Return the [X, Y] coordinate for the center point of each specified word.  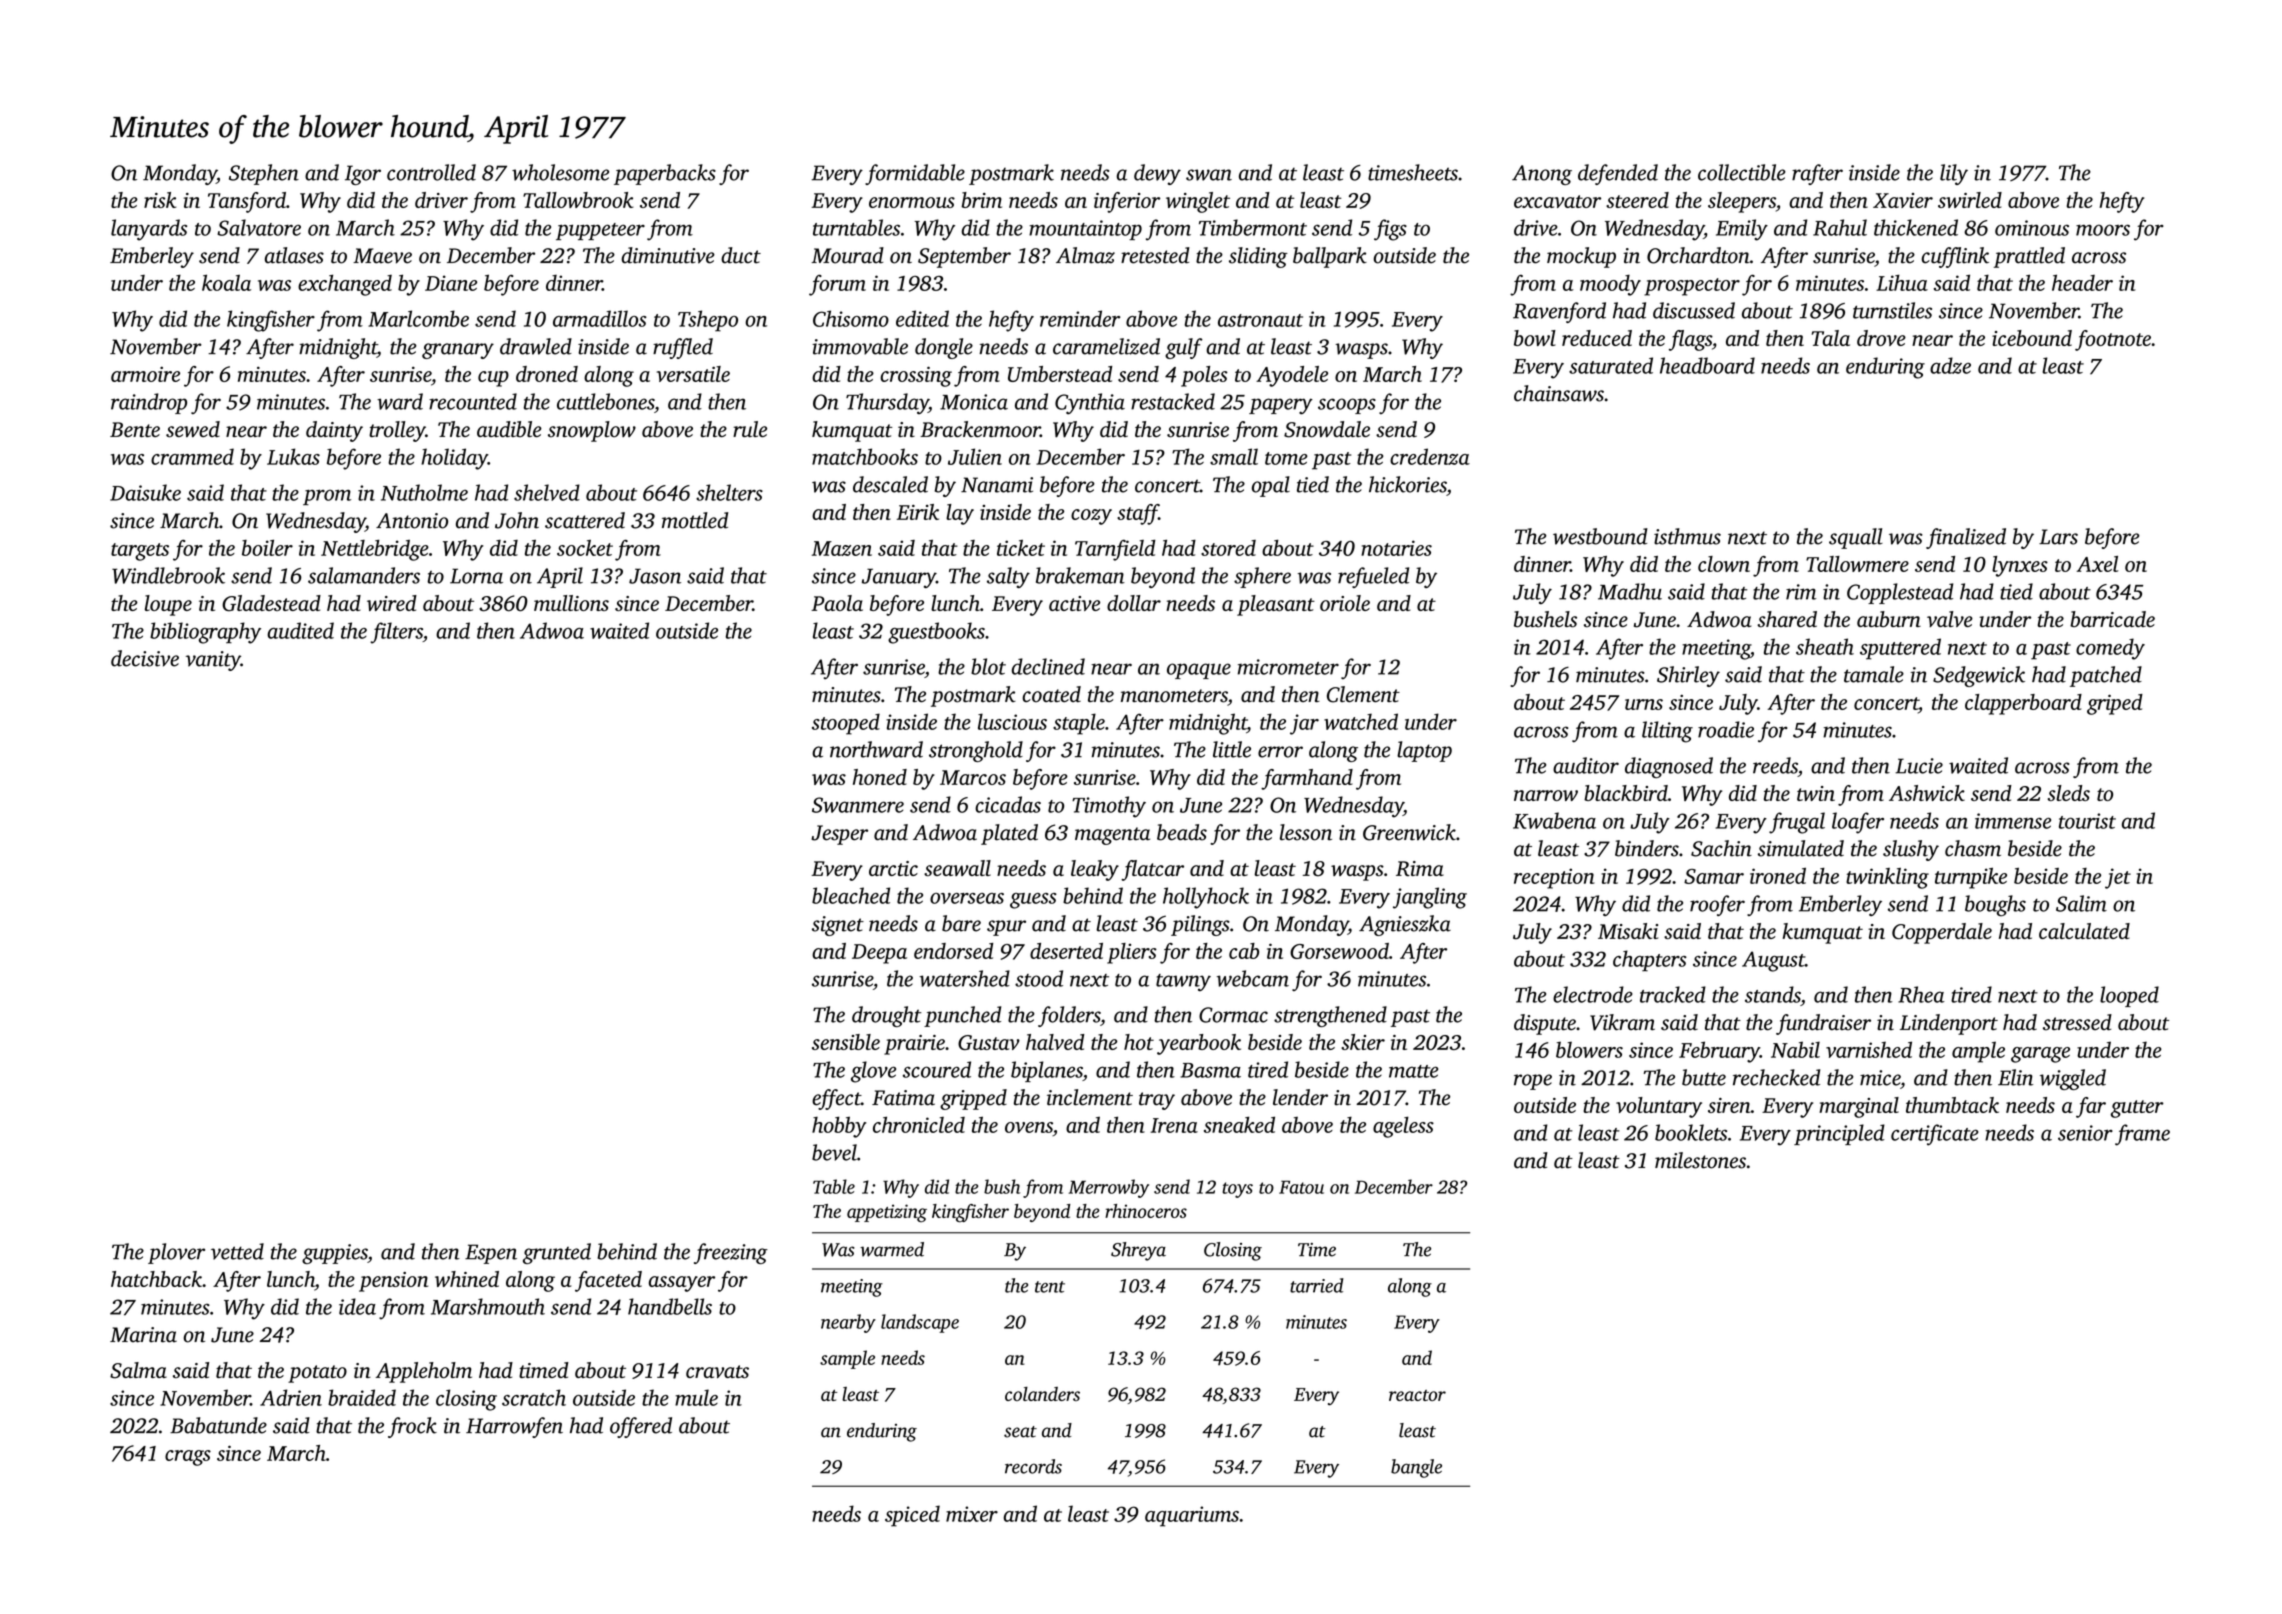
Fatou [1301, 1187]
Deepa [879, 954]
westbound [1600, 536]
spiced [912, 1516]
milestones [1700, 1160]
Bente [135, 429]
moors [2103, 230]
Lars [2058, 537]
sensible [846, 1042]
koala [226, 282]
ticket [1021, 548]
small [1234, 456]
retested [1155, 255]
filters [396, 633]
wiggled [2073, 1079]
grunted [557, 1253]
